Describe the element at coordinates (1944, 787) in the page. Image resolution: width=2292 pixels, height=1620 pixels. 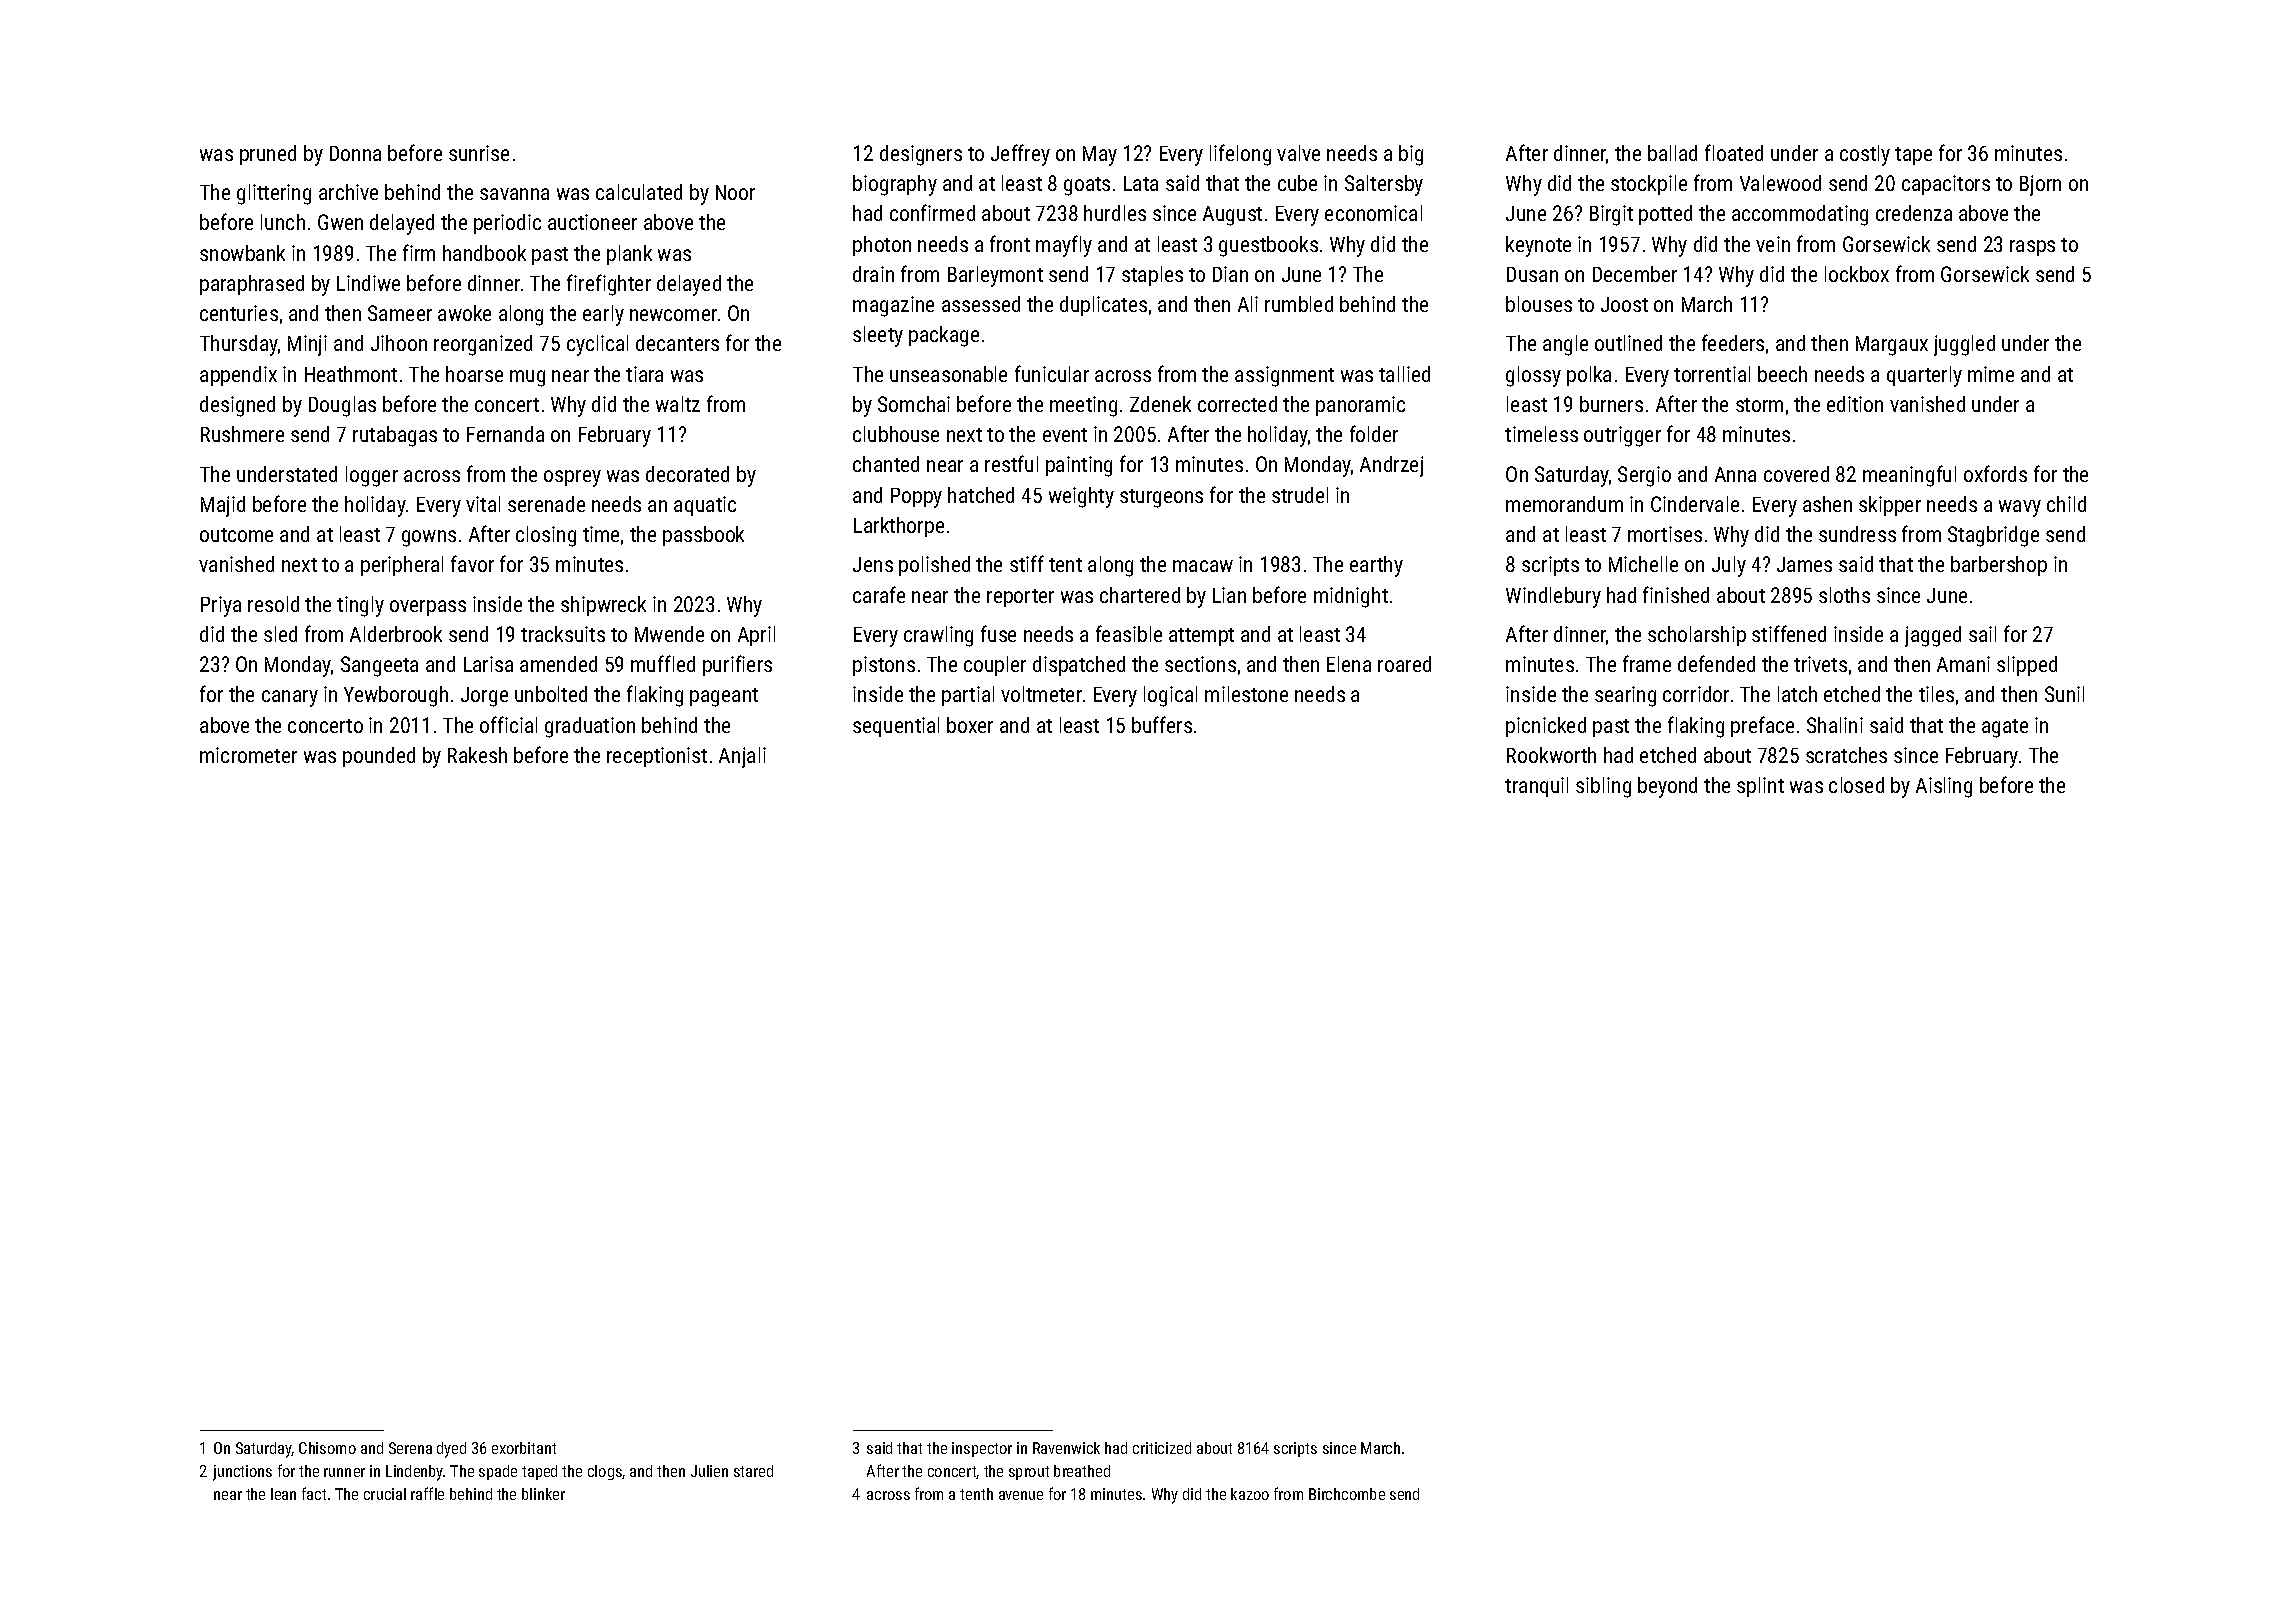
I see `Aisling` at that location.
